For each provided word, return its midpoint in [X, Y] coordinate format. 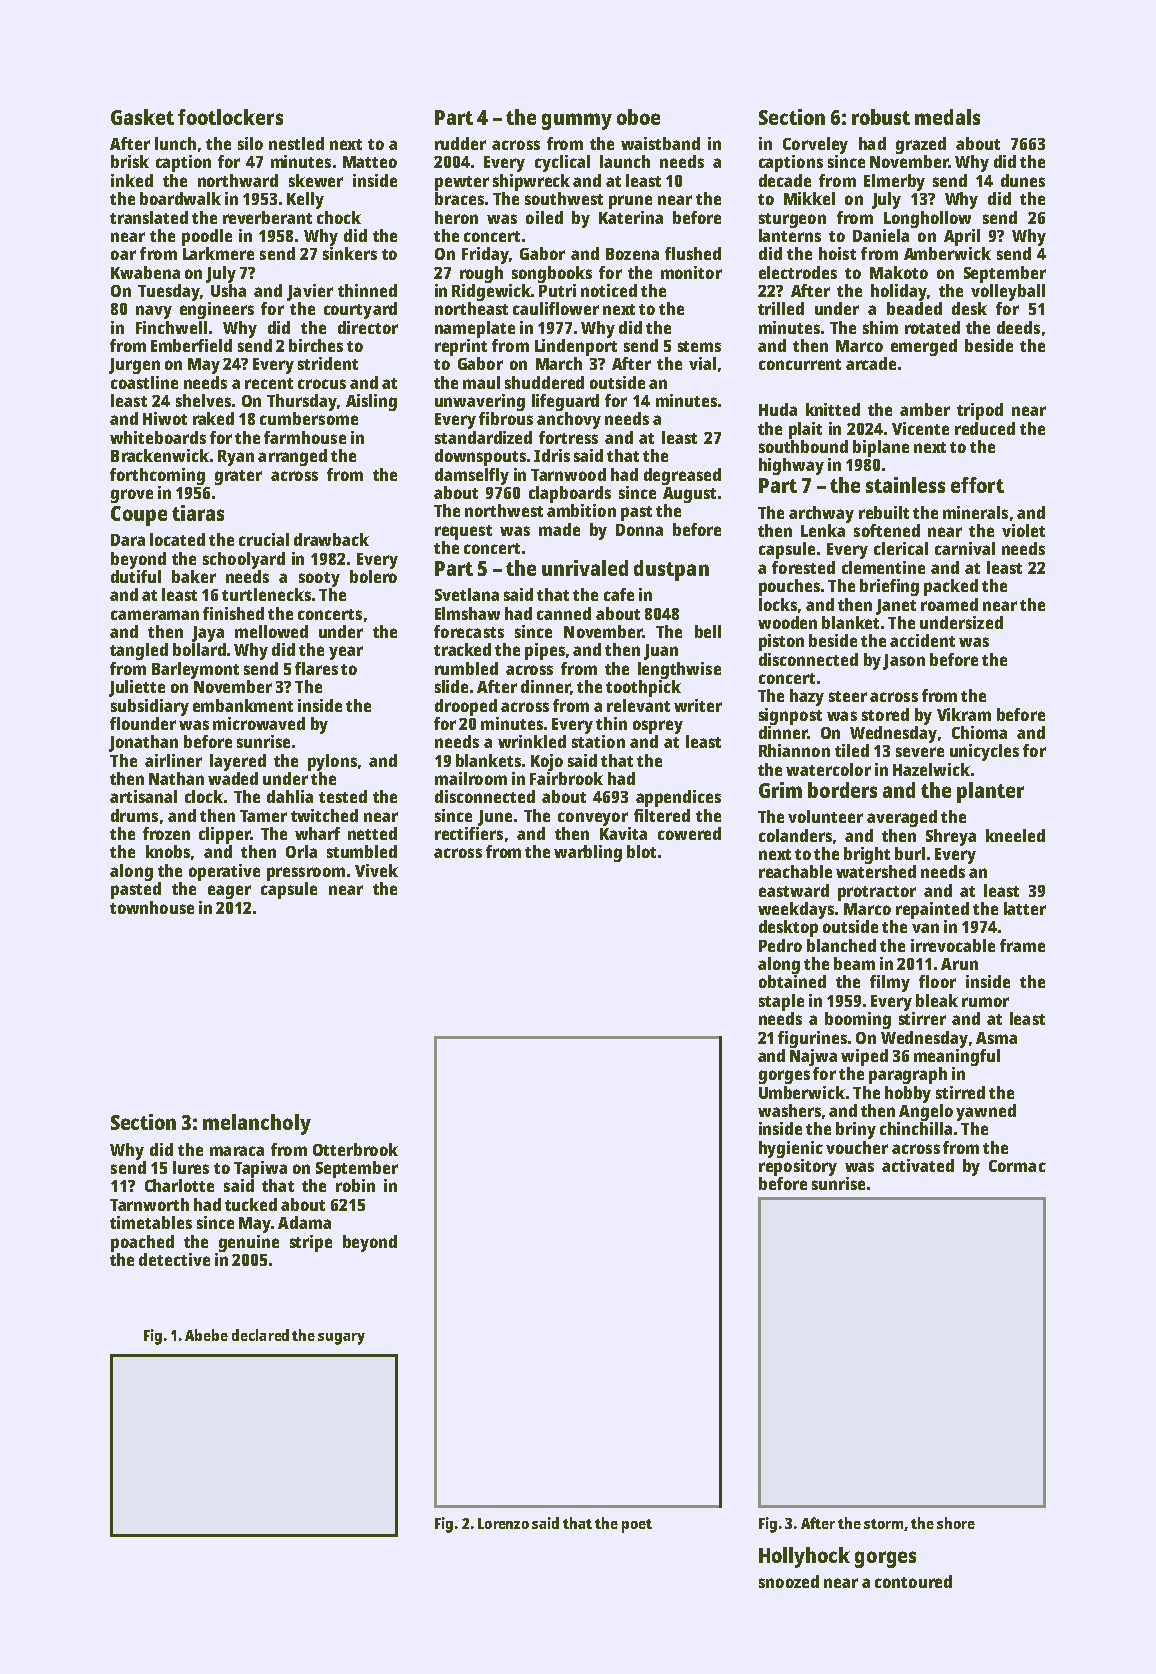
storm [883, 1524]
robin [355, 1185]
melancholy [257, 1124]
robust [881, 117]
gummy [577, 121]
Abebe [206, 1335]
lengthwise [679, 670]
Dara [128, 540]
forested [803, 567]
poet [637, 1526]
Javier [310, 292]
